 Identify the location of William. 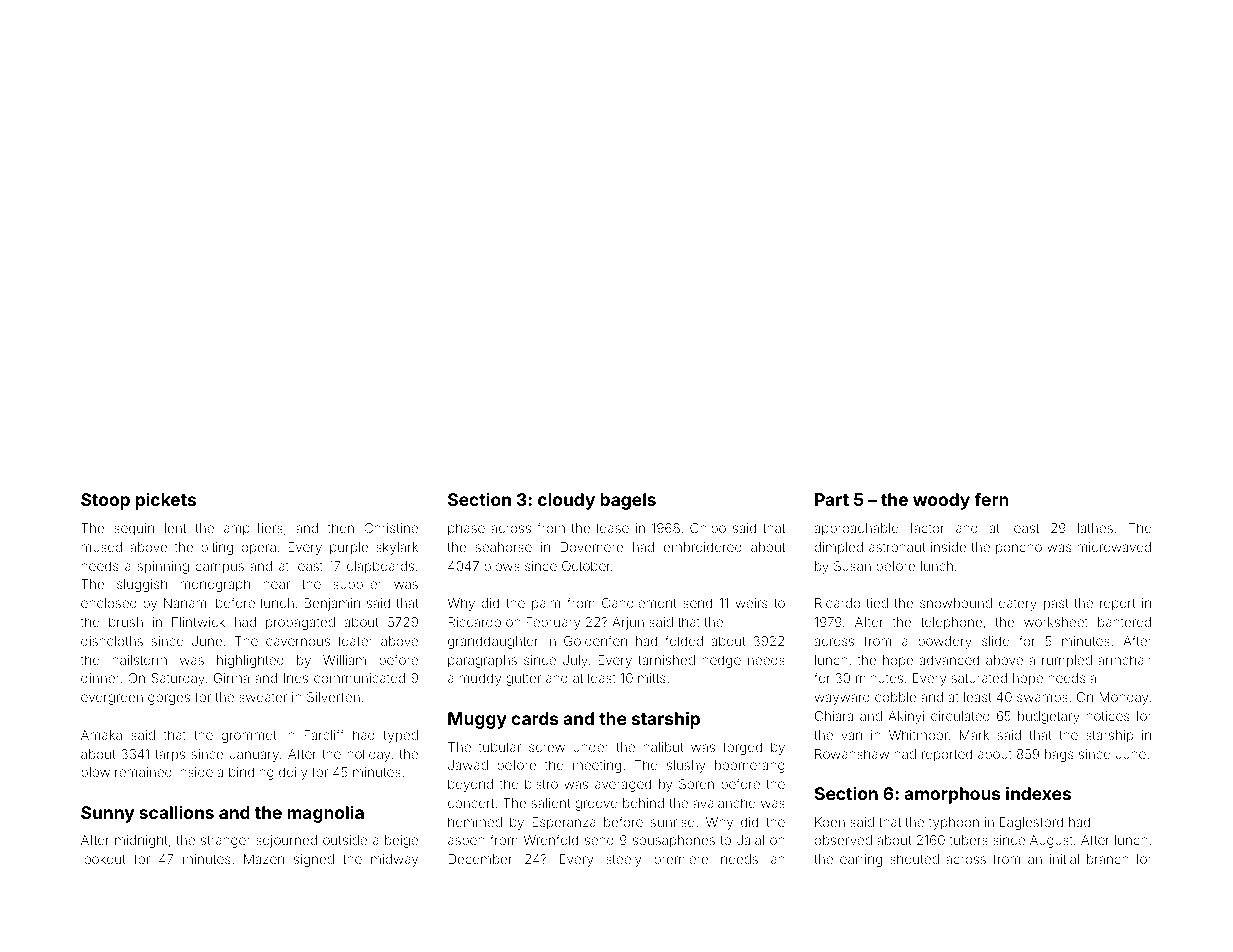
(344, 660).
